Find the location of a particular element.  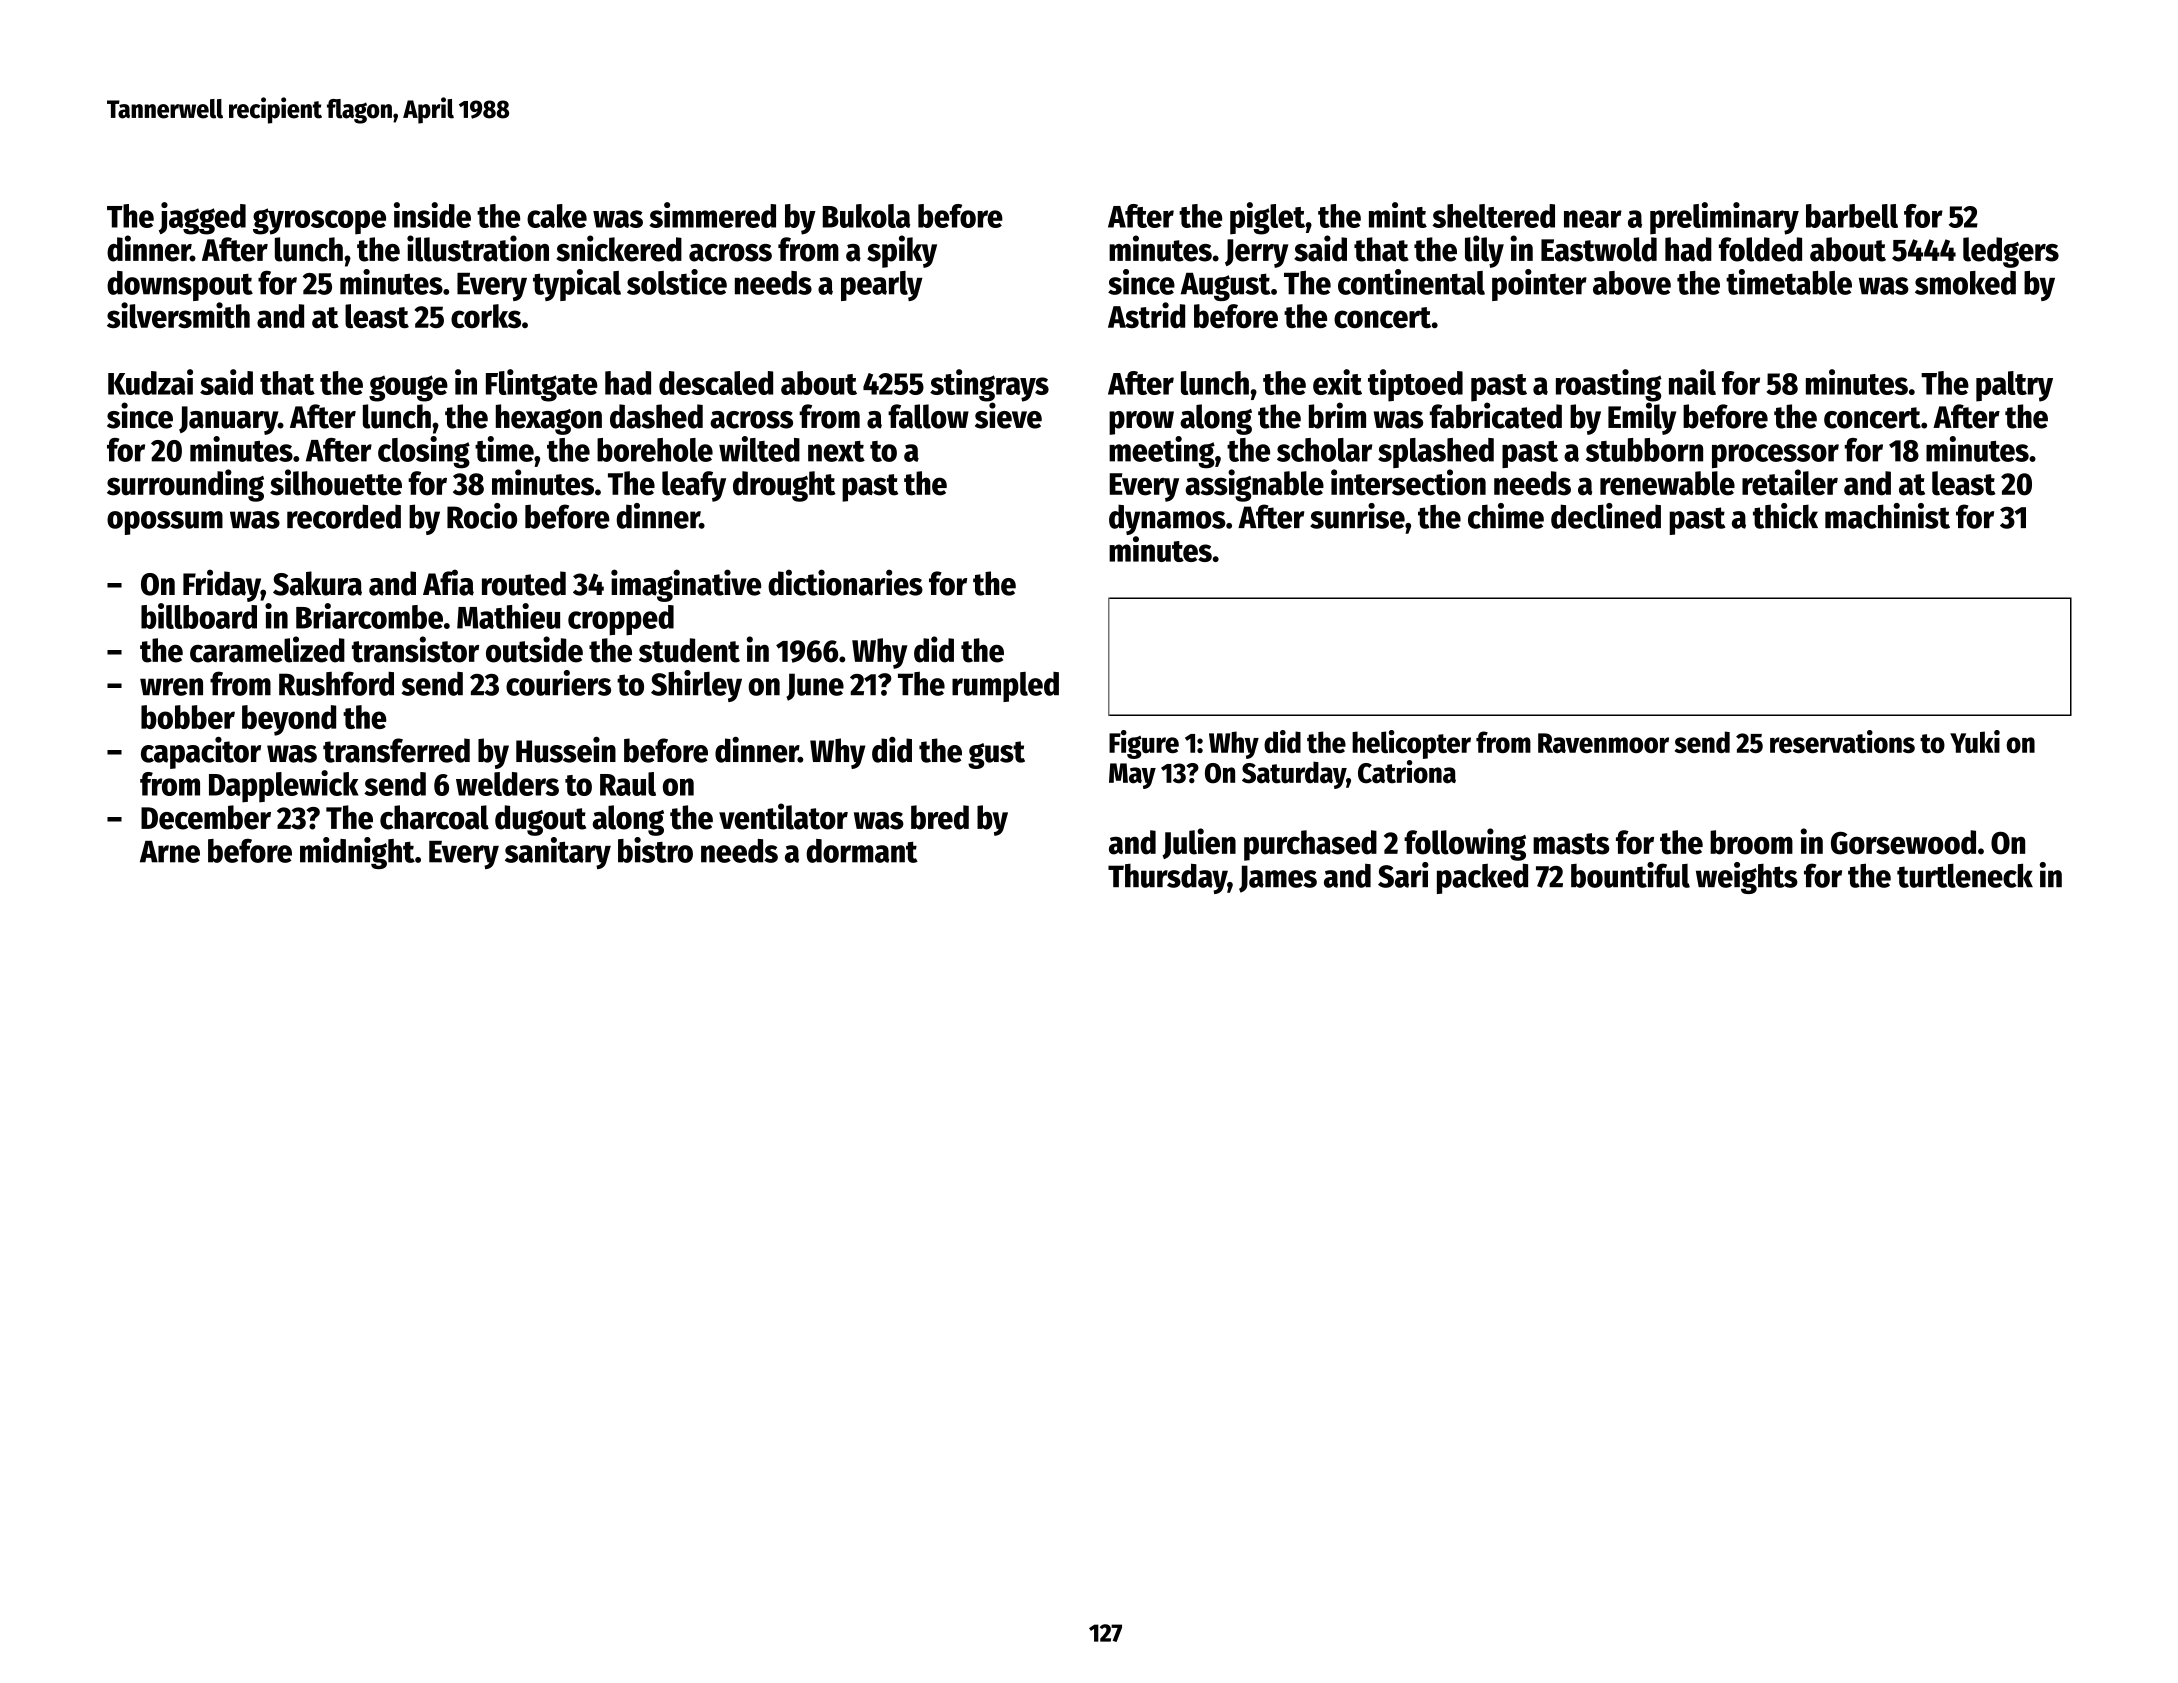

machinist is located at coordinates (1887, 516).
